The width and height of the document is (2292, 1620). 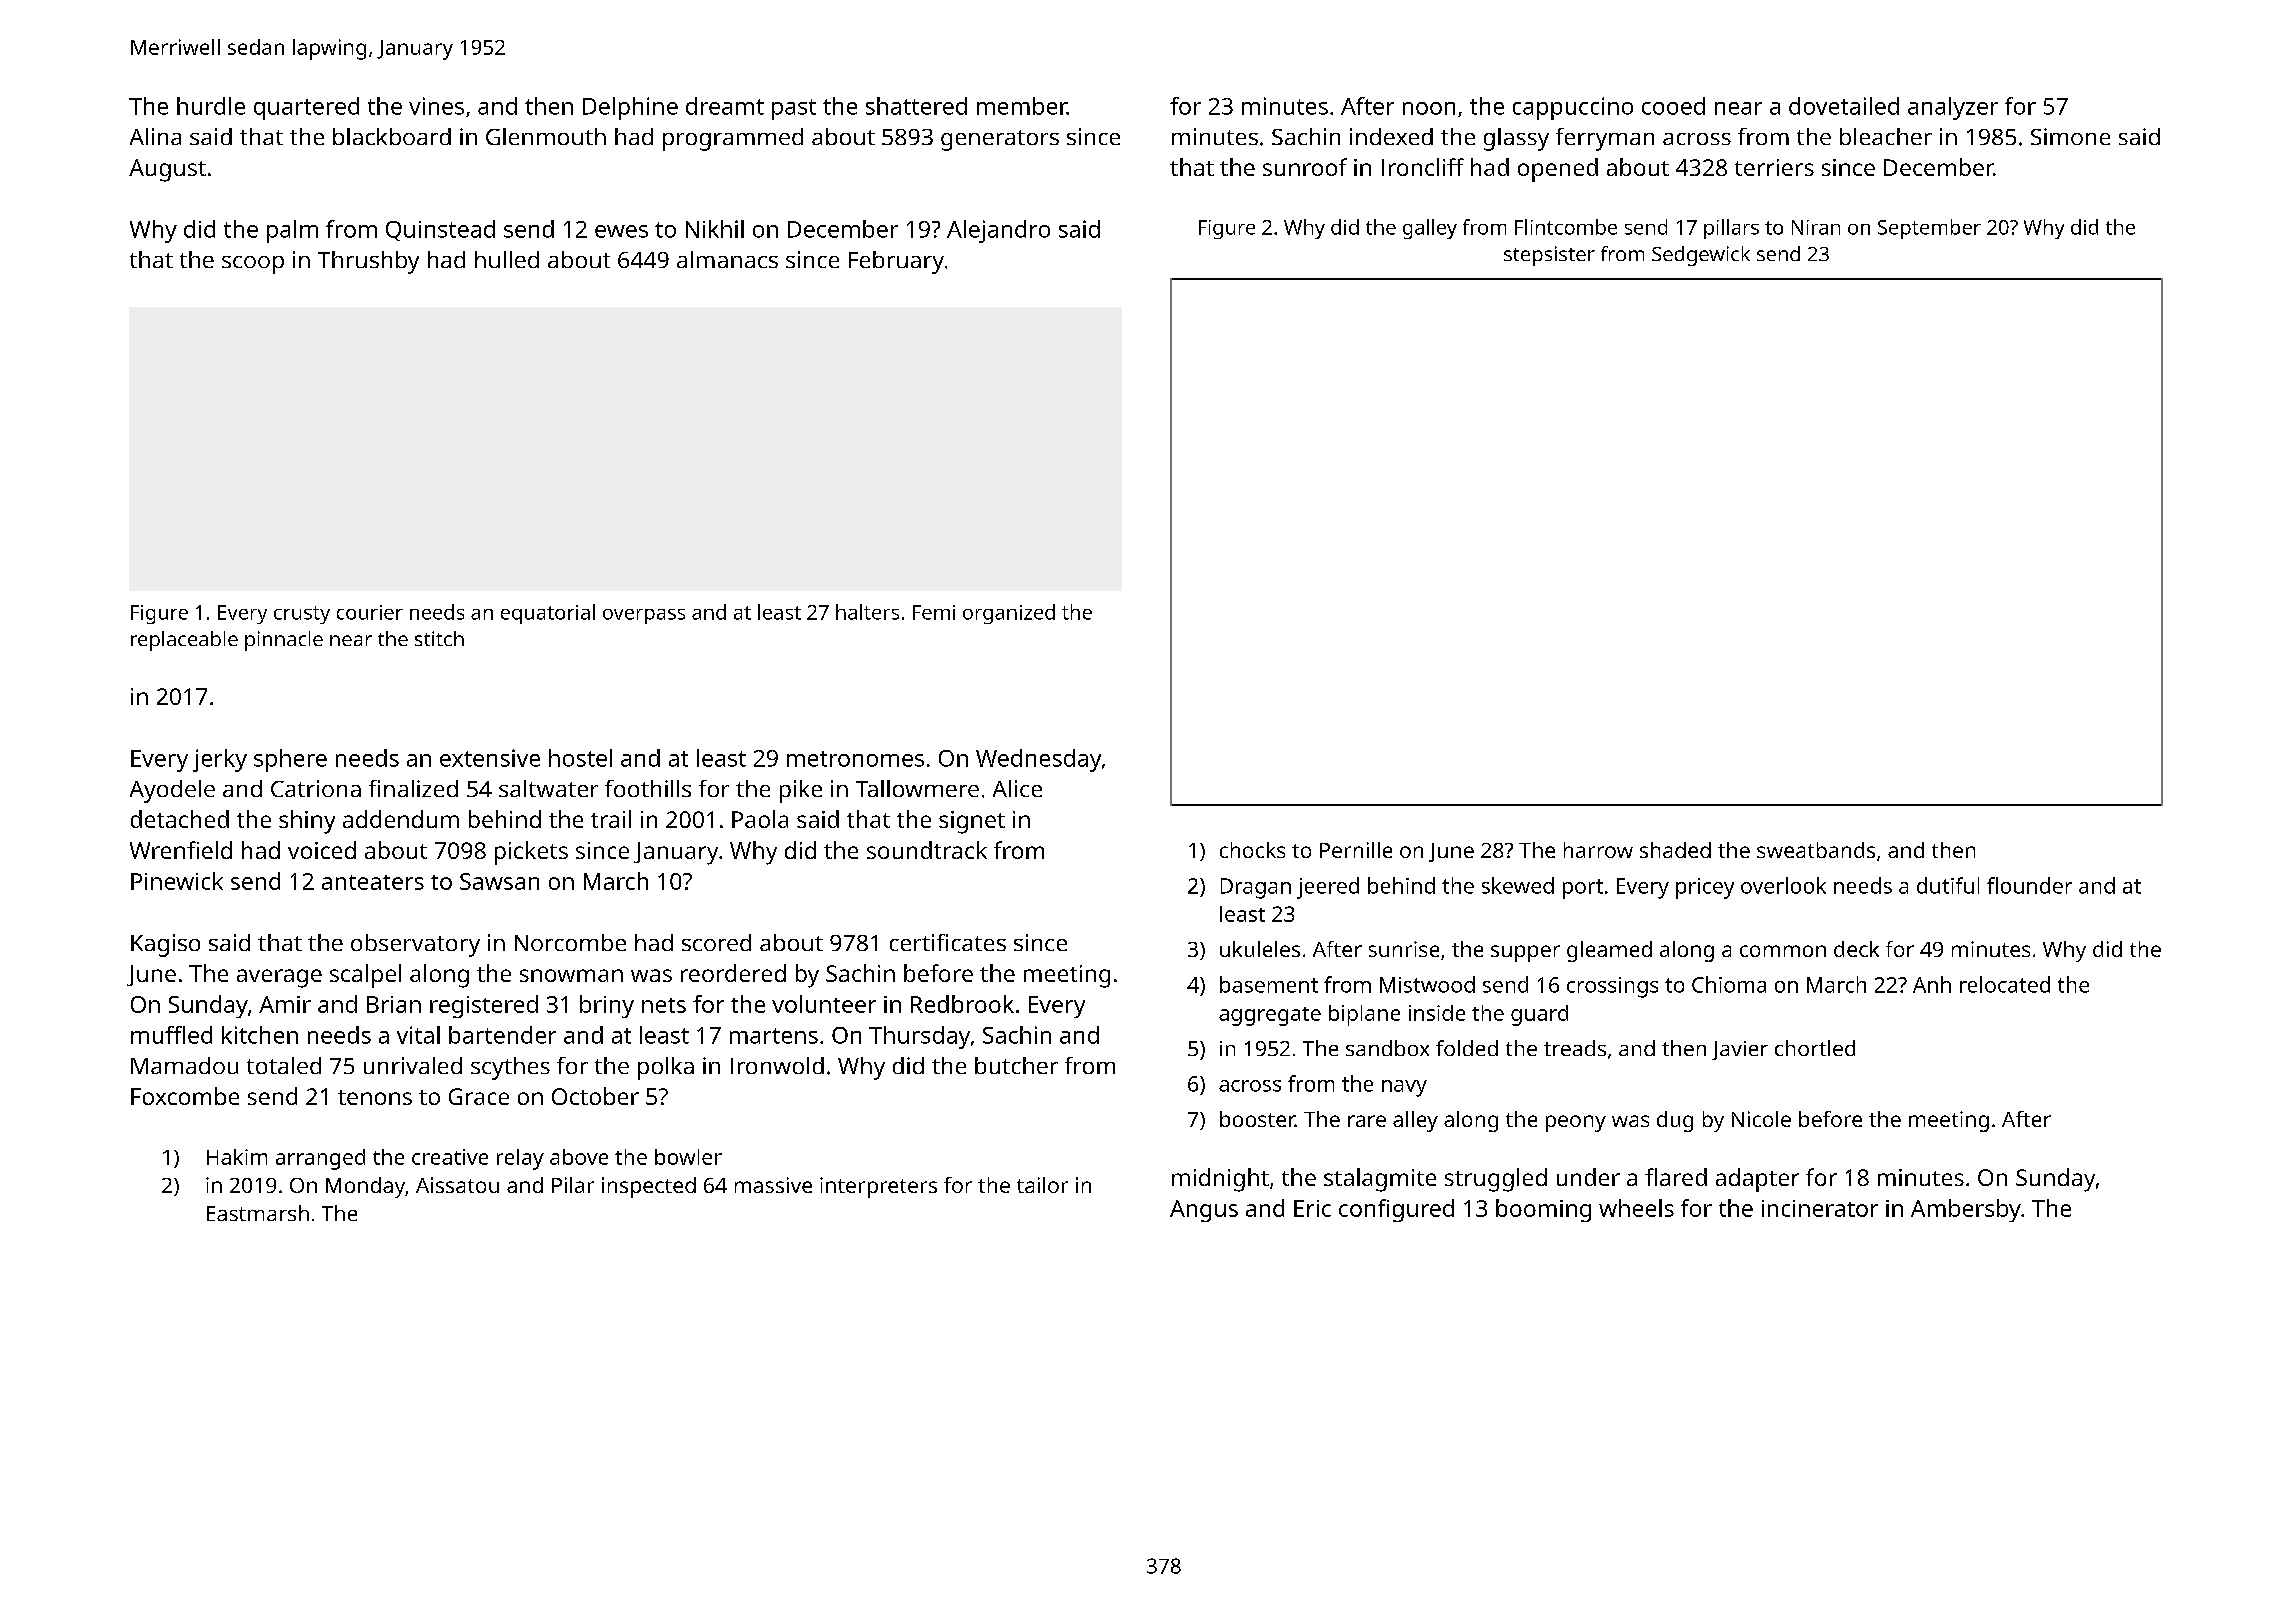 I want to click on September, so click(x=1929, y=229).
